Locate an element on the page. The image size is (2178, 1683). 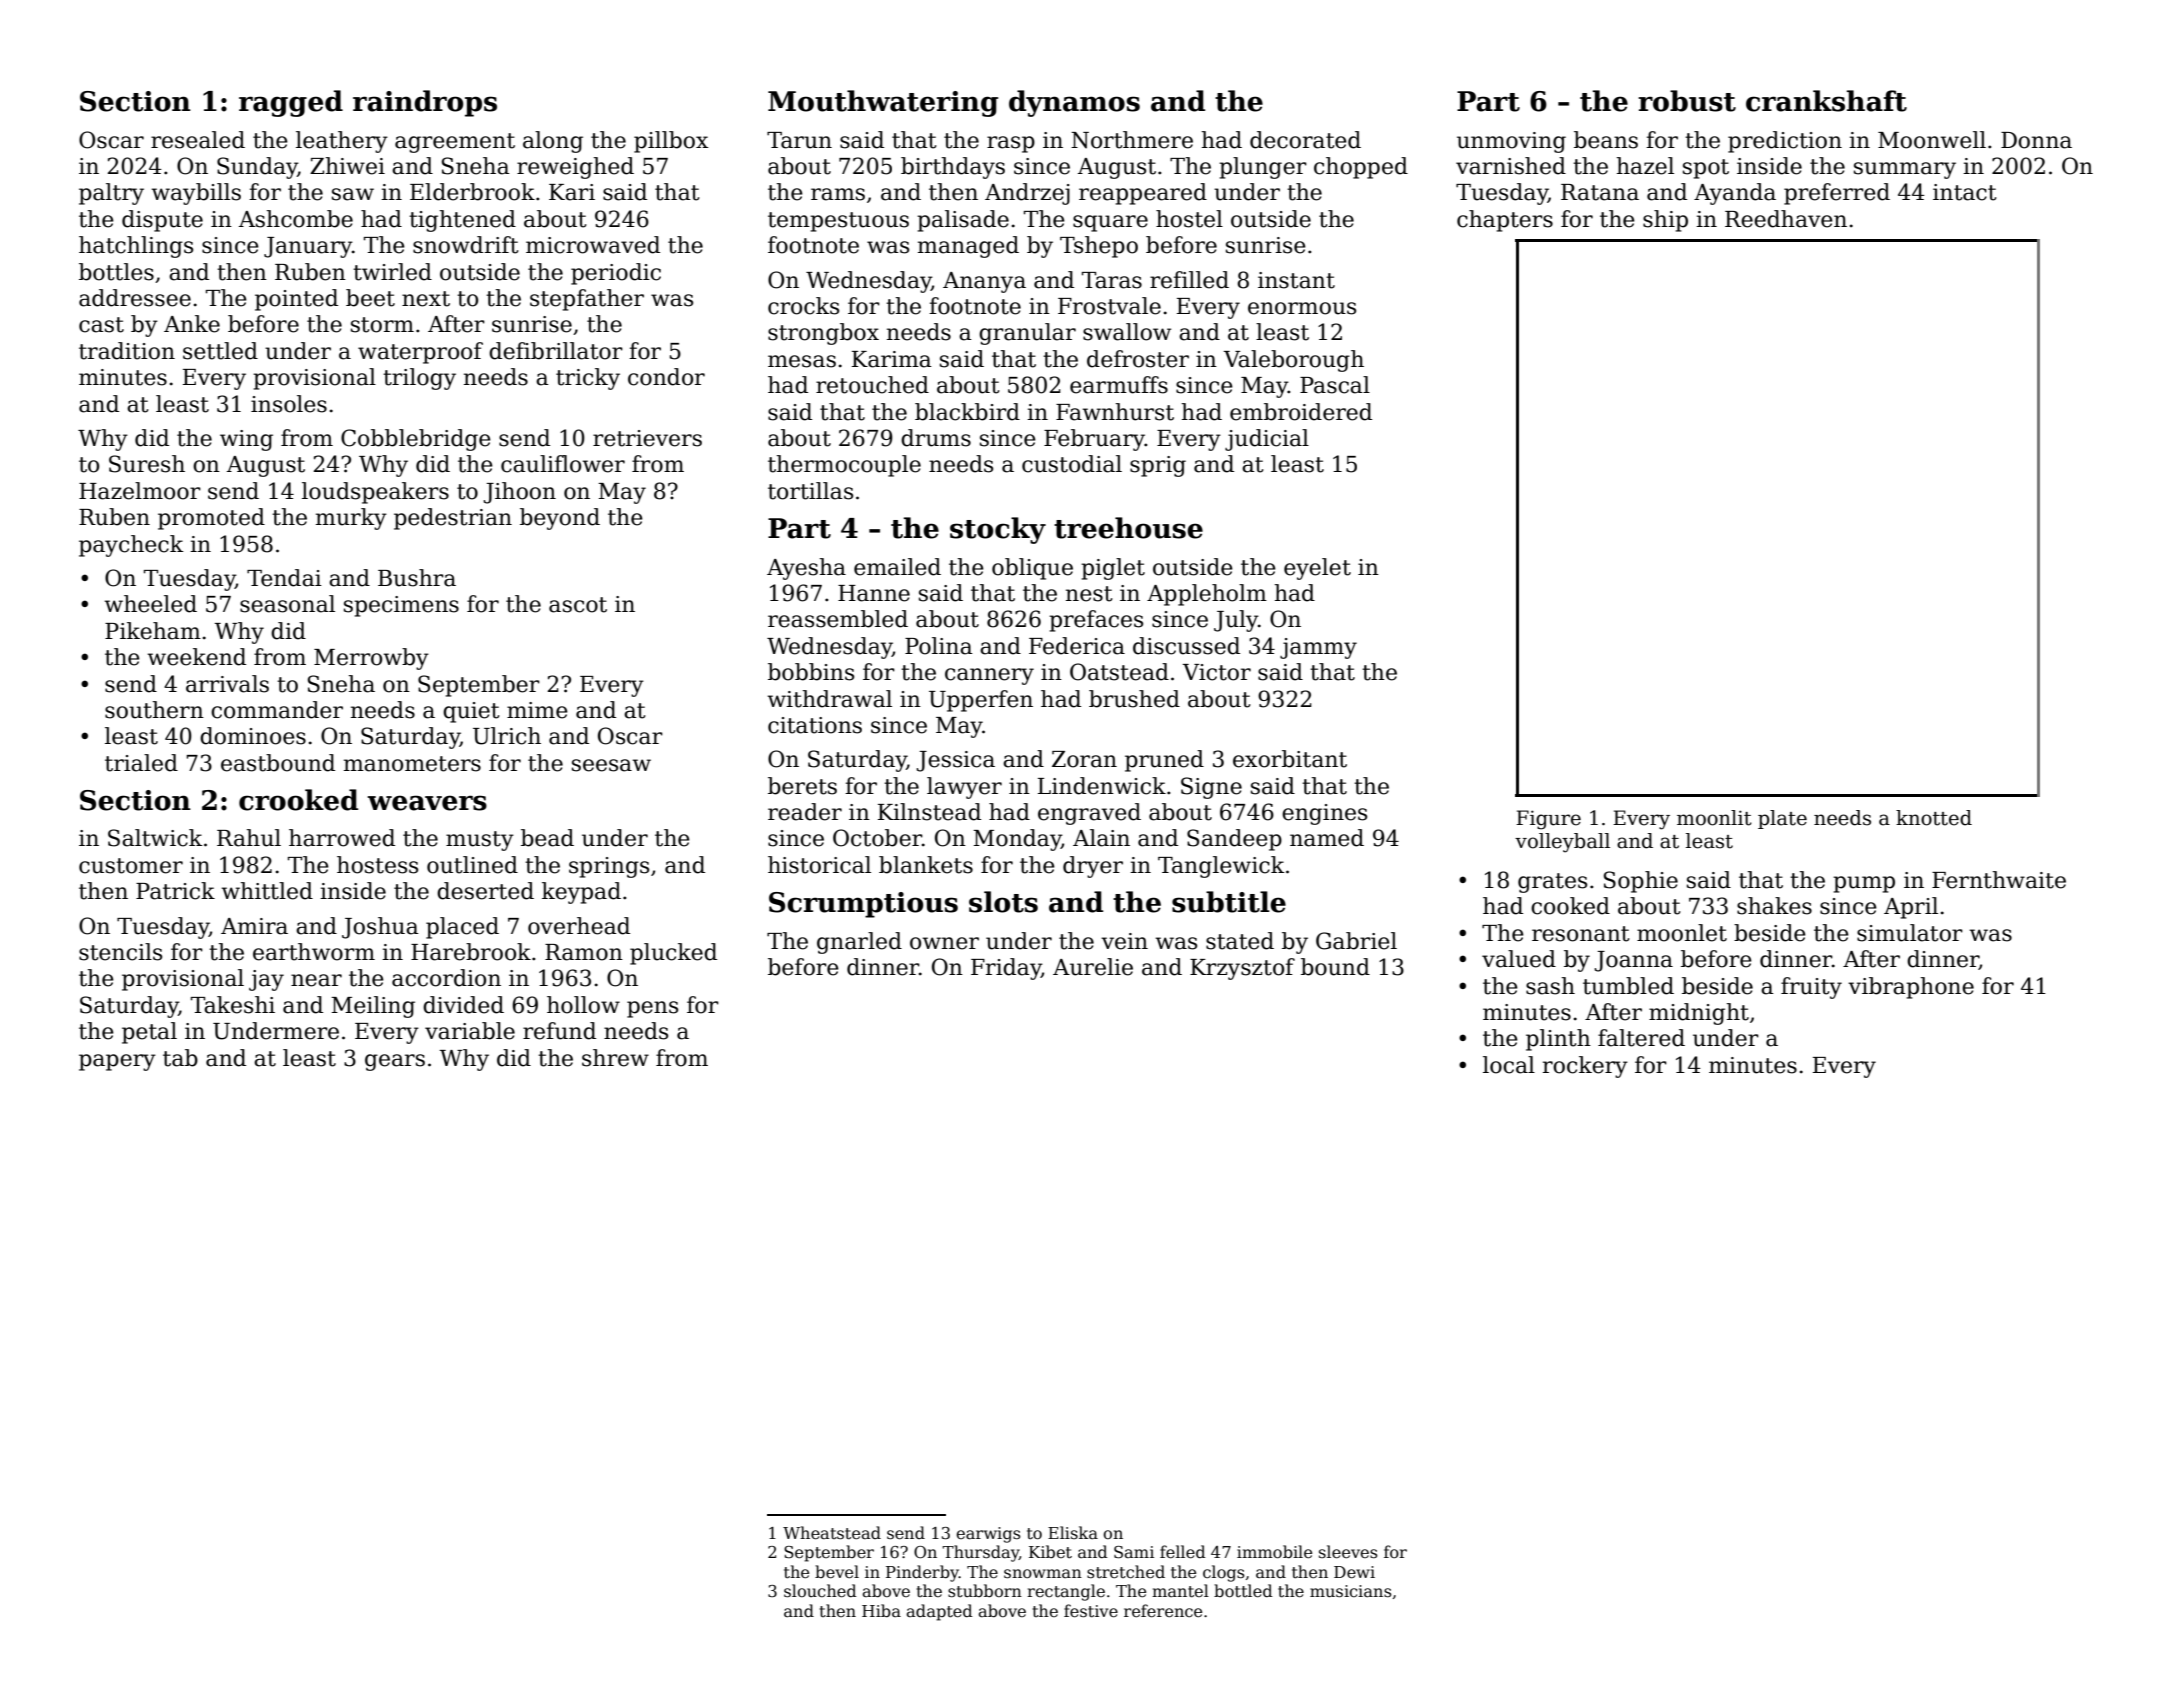
Mouthwatering is located at coordinates (883, 103).
